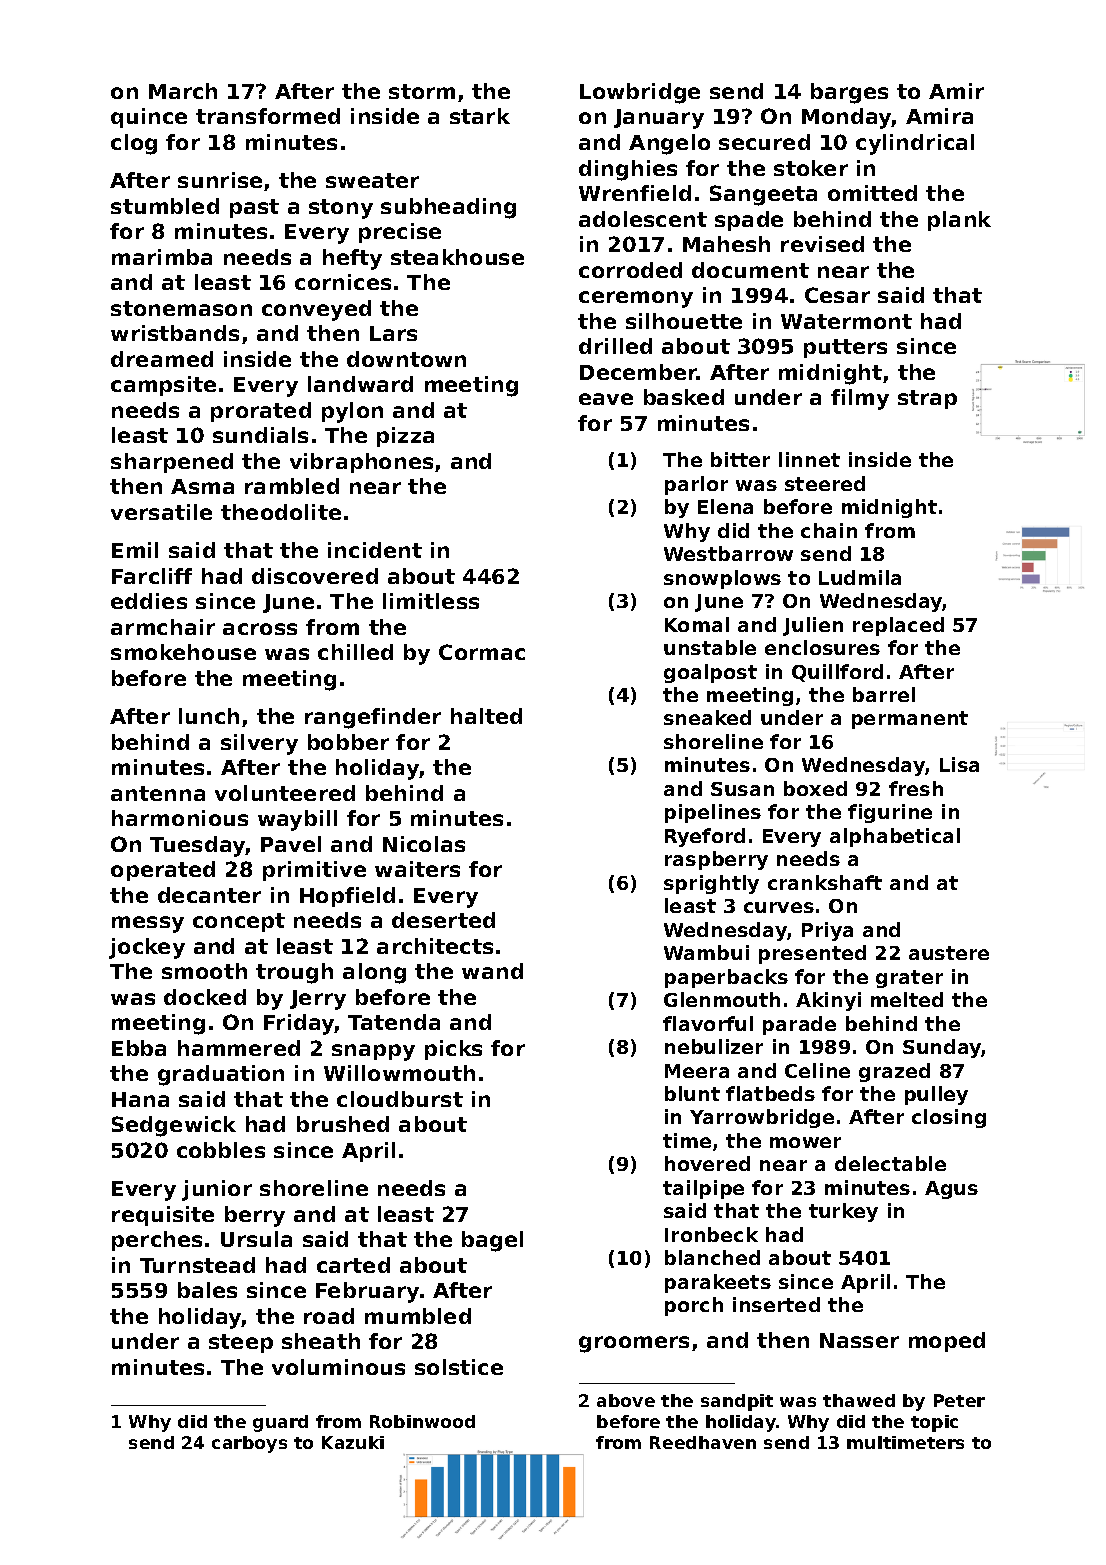 Image resolution: width=1106 pixels, height=1565 pixels. I want to click on revised, so click(822, 244).
